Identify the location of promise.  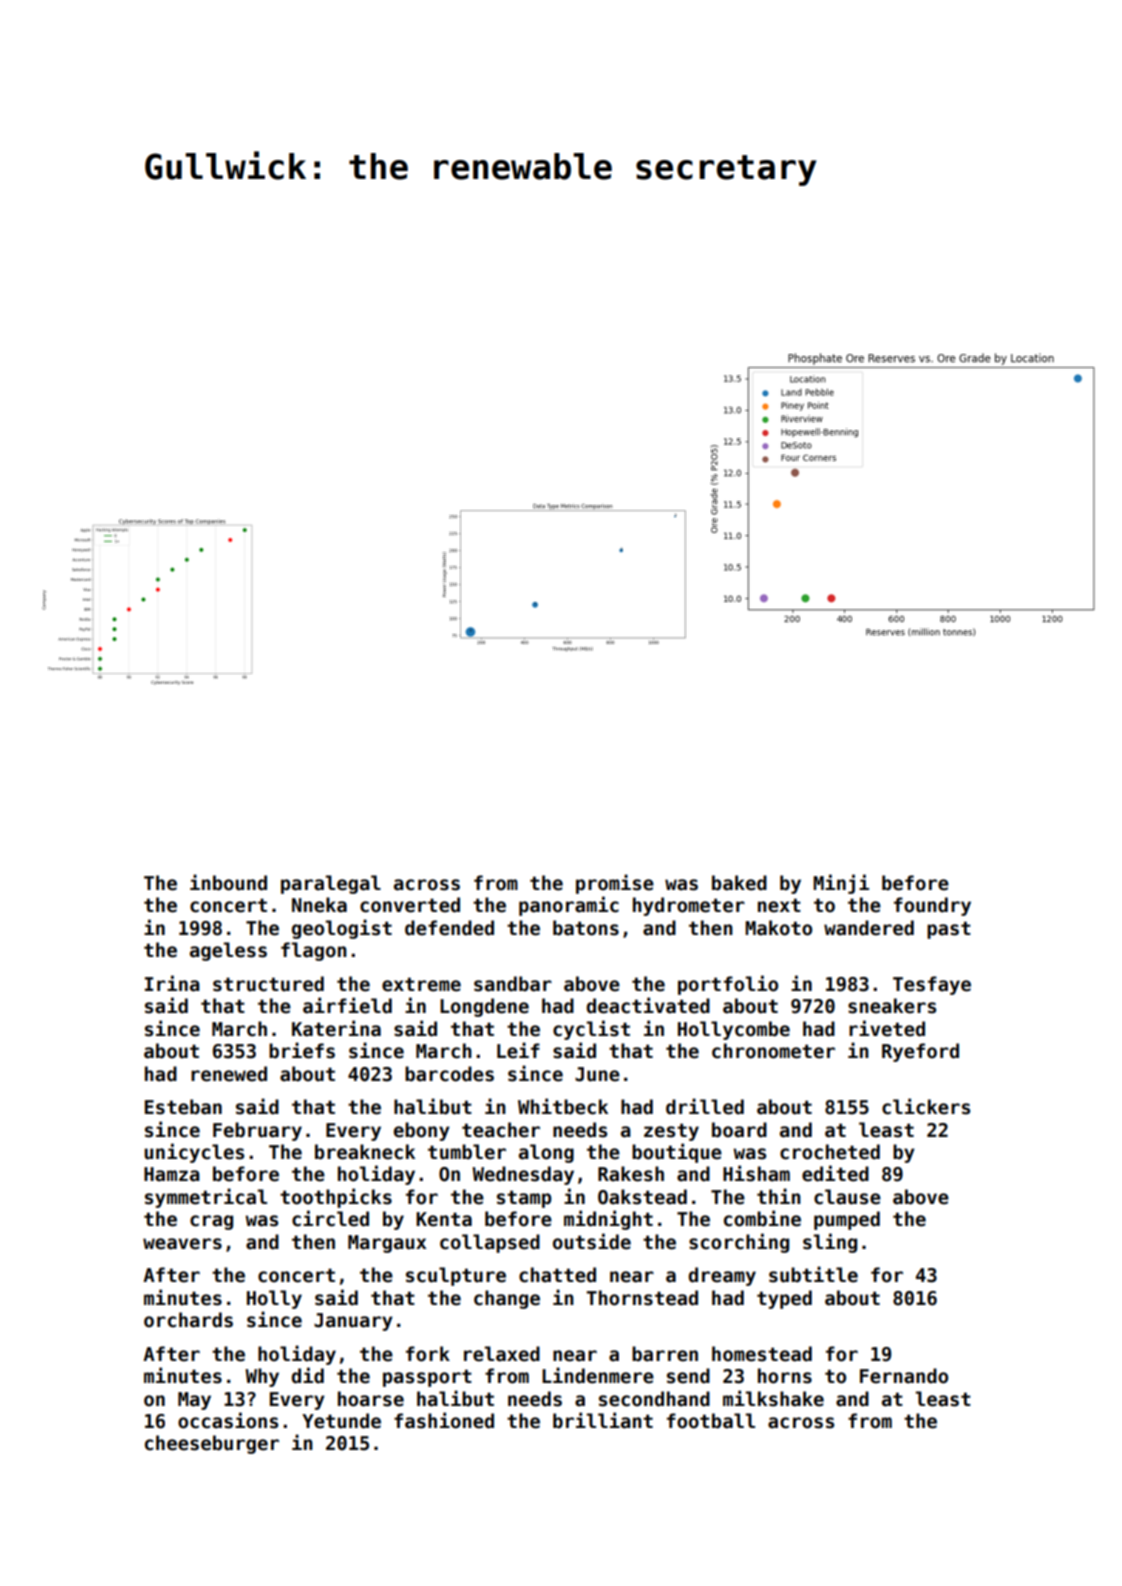
(615, 884).
